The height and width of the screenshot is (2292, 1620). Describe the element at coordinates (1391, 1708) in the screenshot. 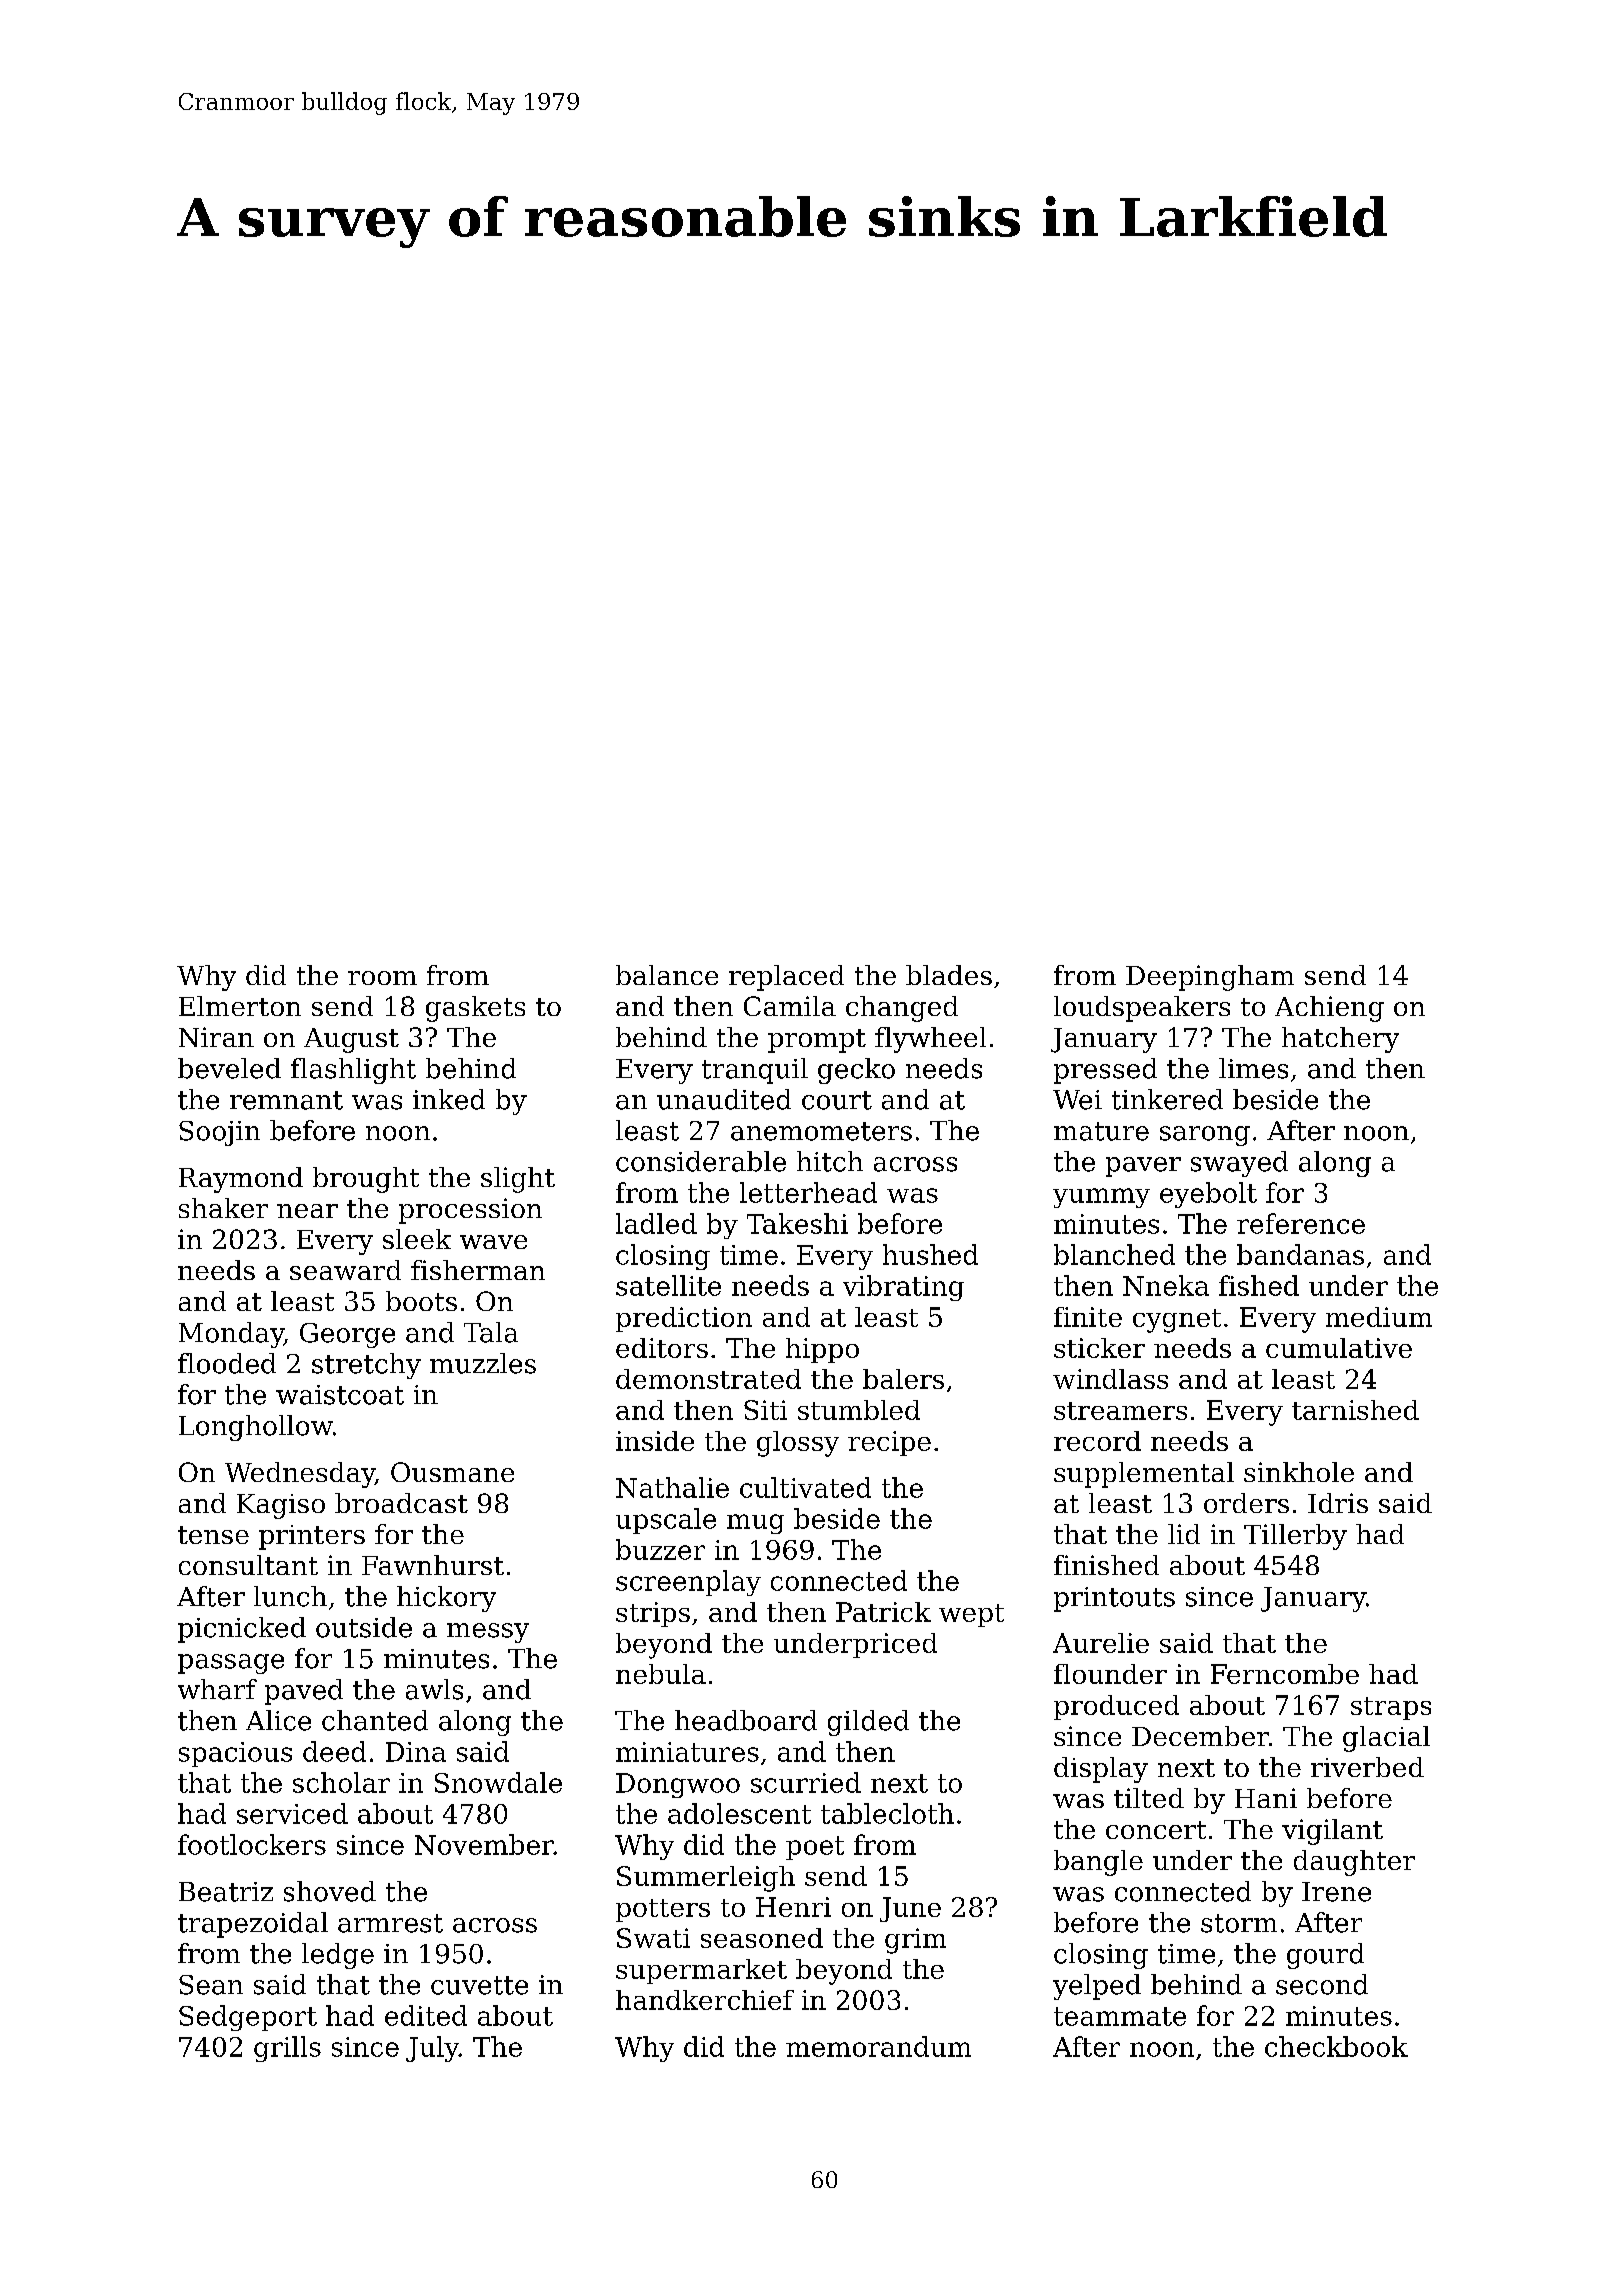

I see `straps` at that location.
